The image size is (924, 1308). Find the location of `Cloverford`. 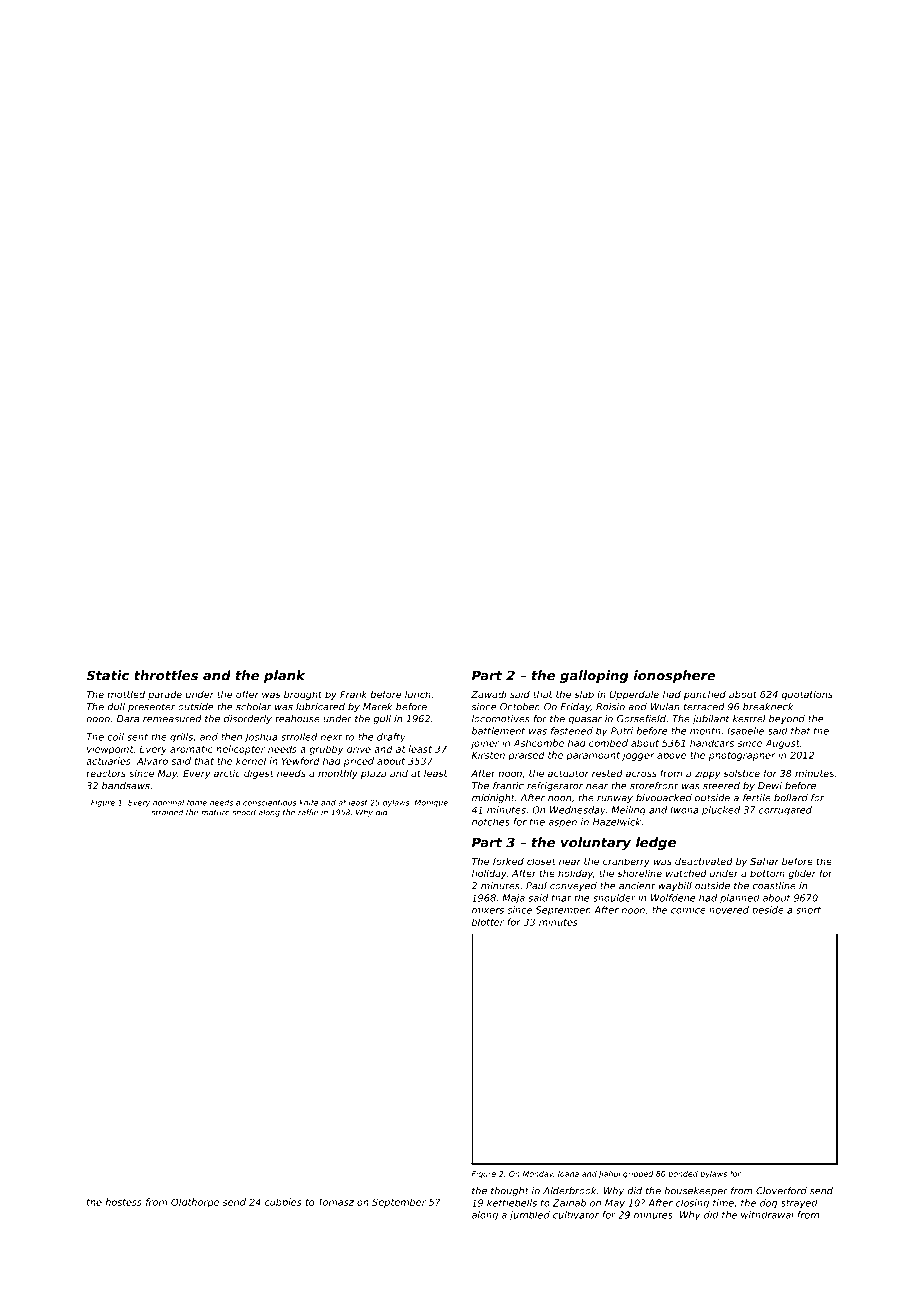

Cloverford is located at coordinates (781, 1191).
